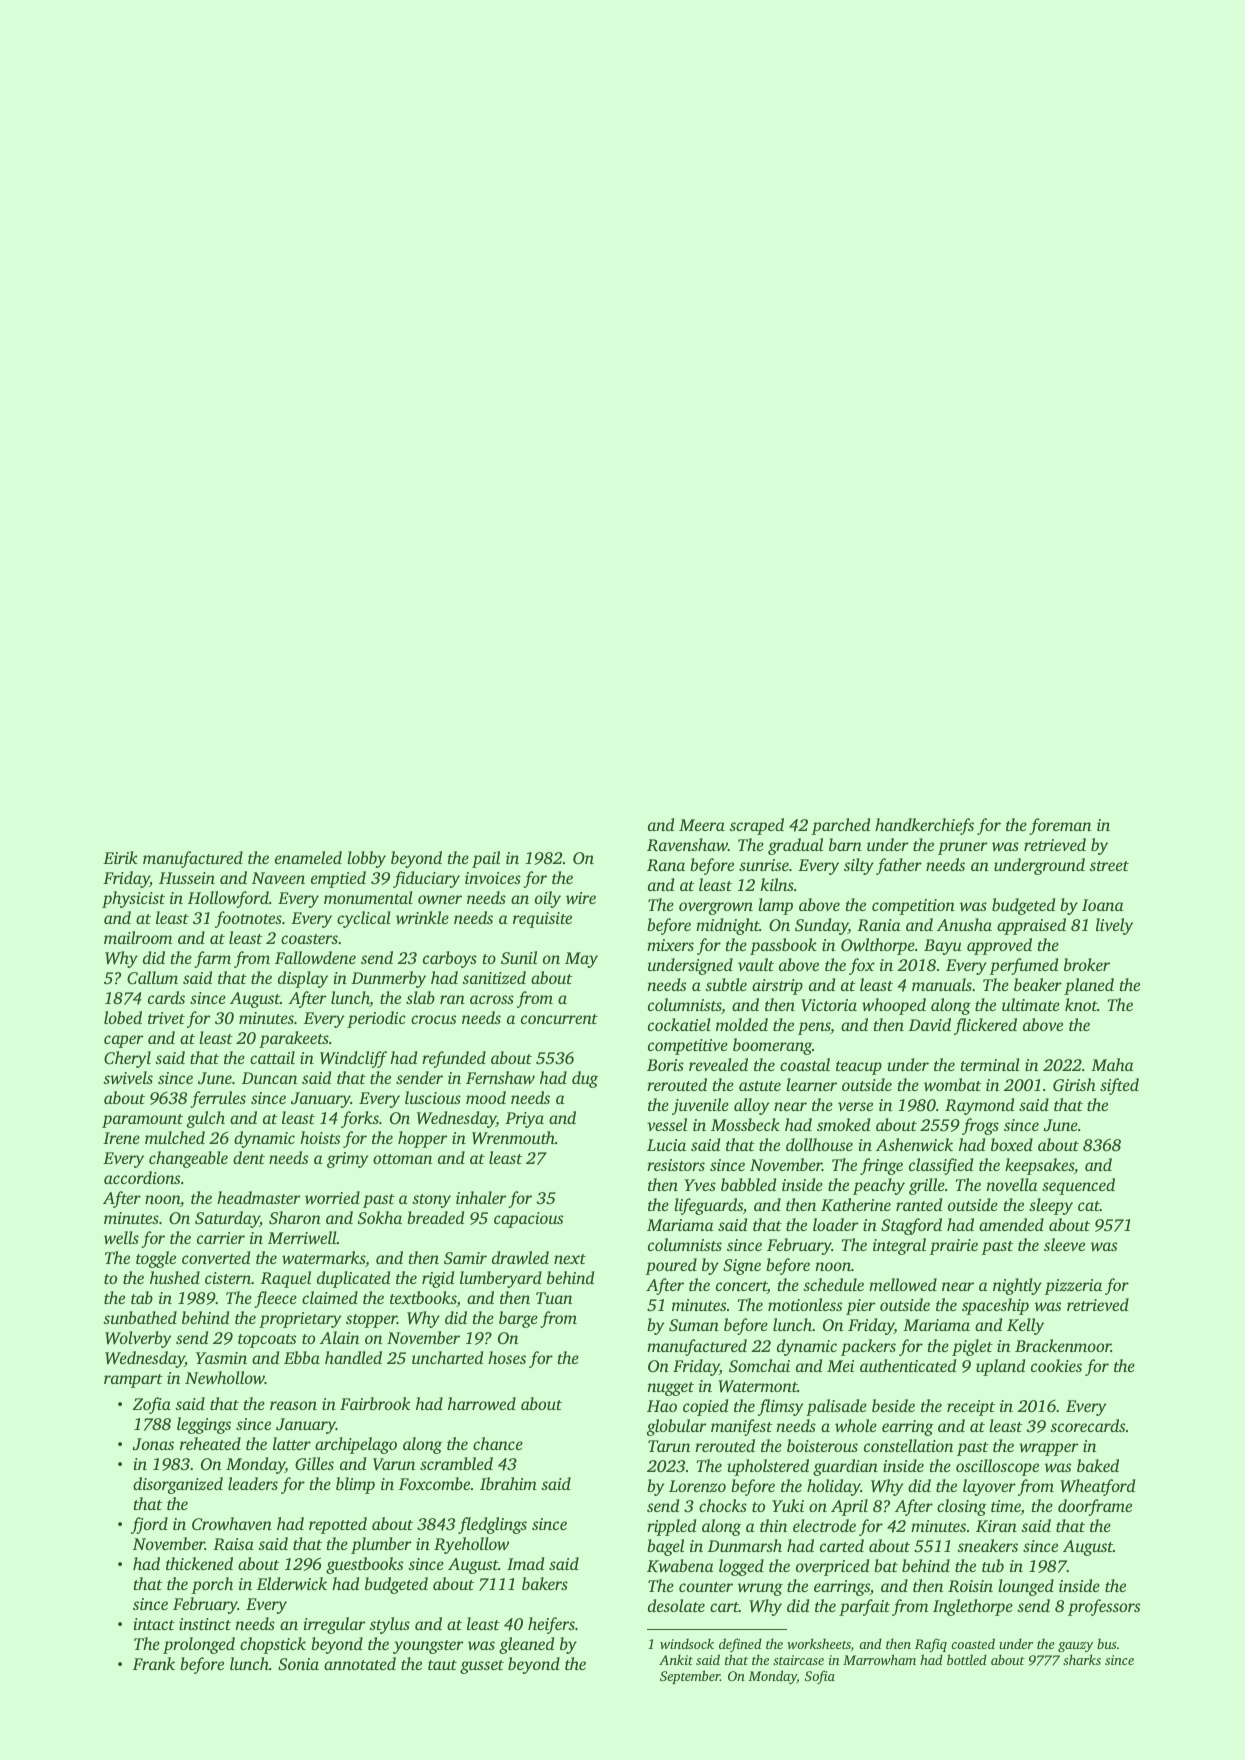  What do you see at coordinates (758, 1386) in the screenshot?
I see `Watermont` at bounding box center [758, 1386].
